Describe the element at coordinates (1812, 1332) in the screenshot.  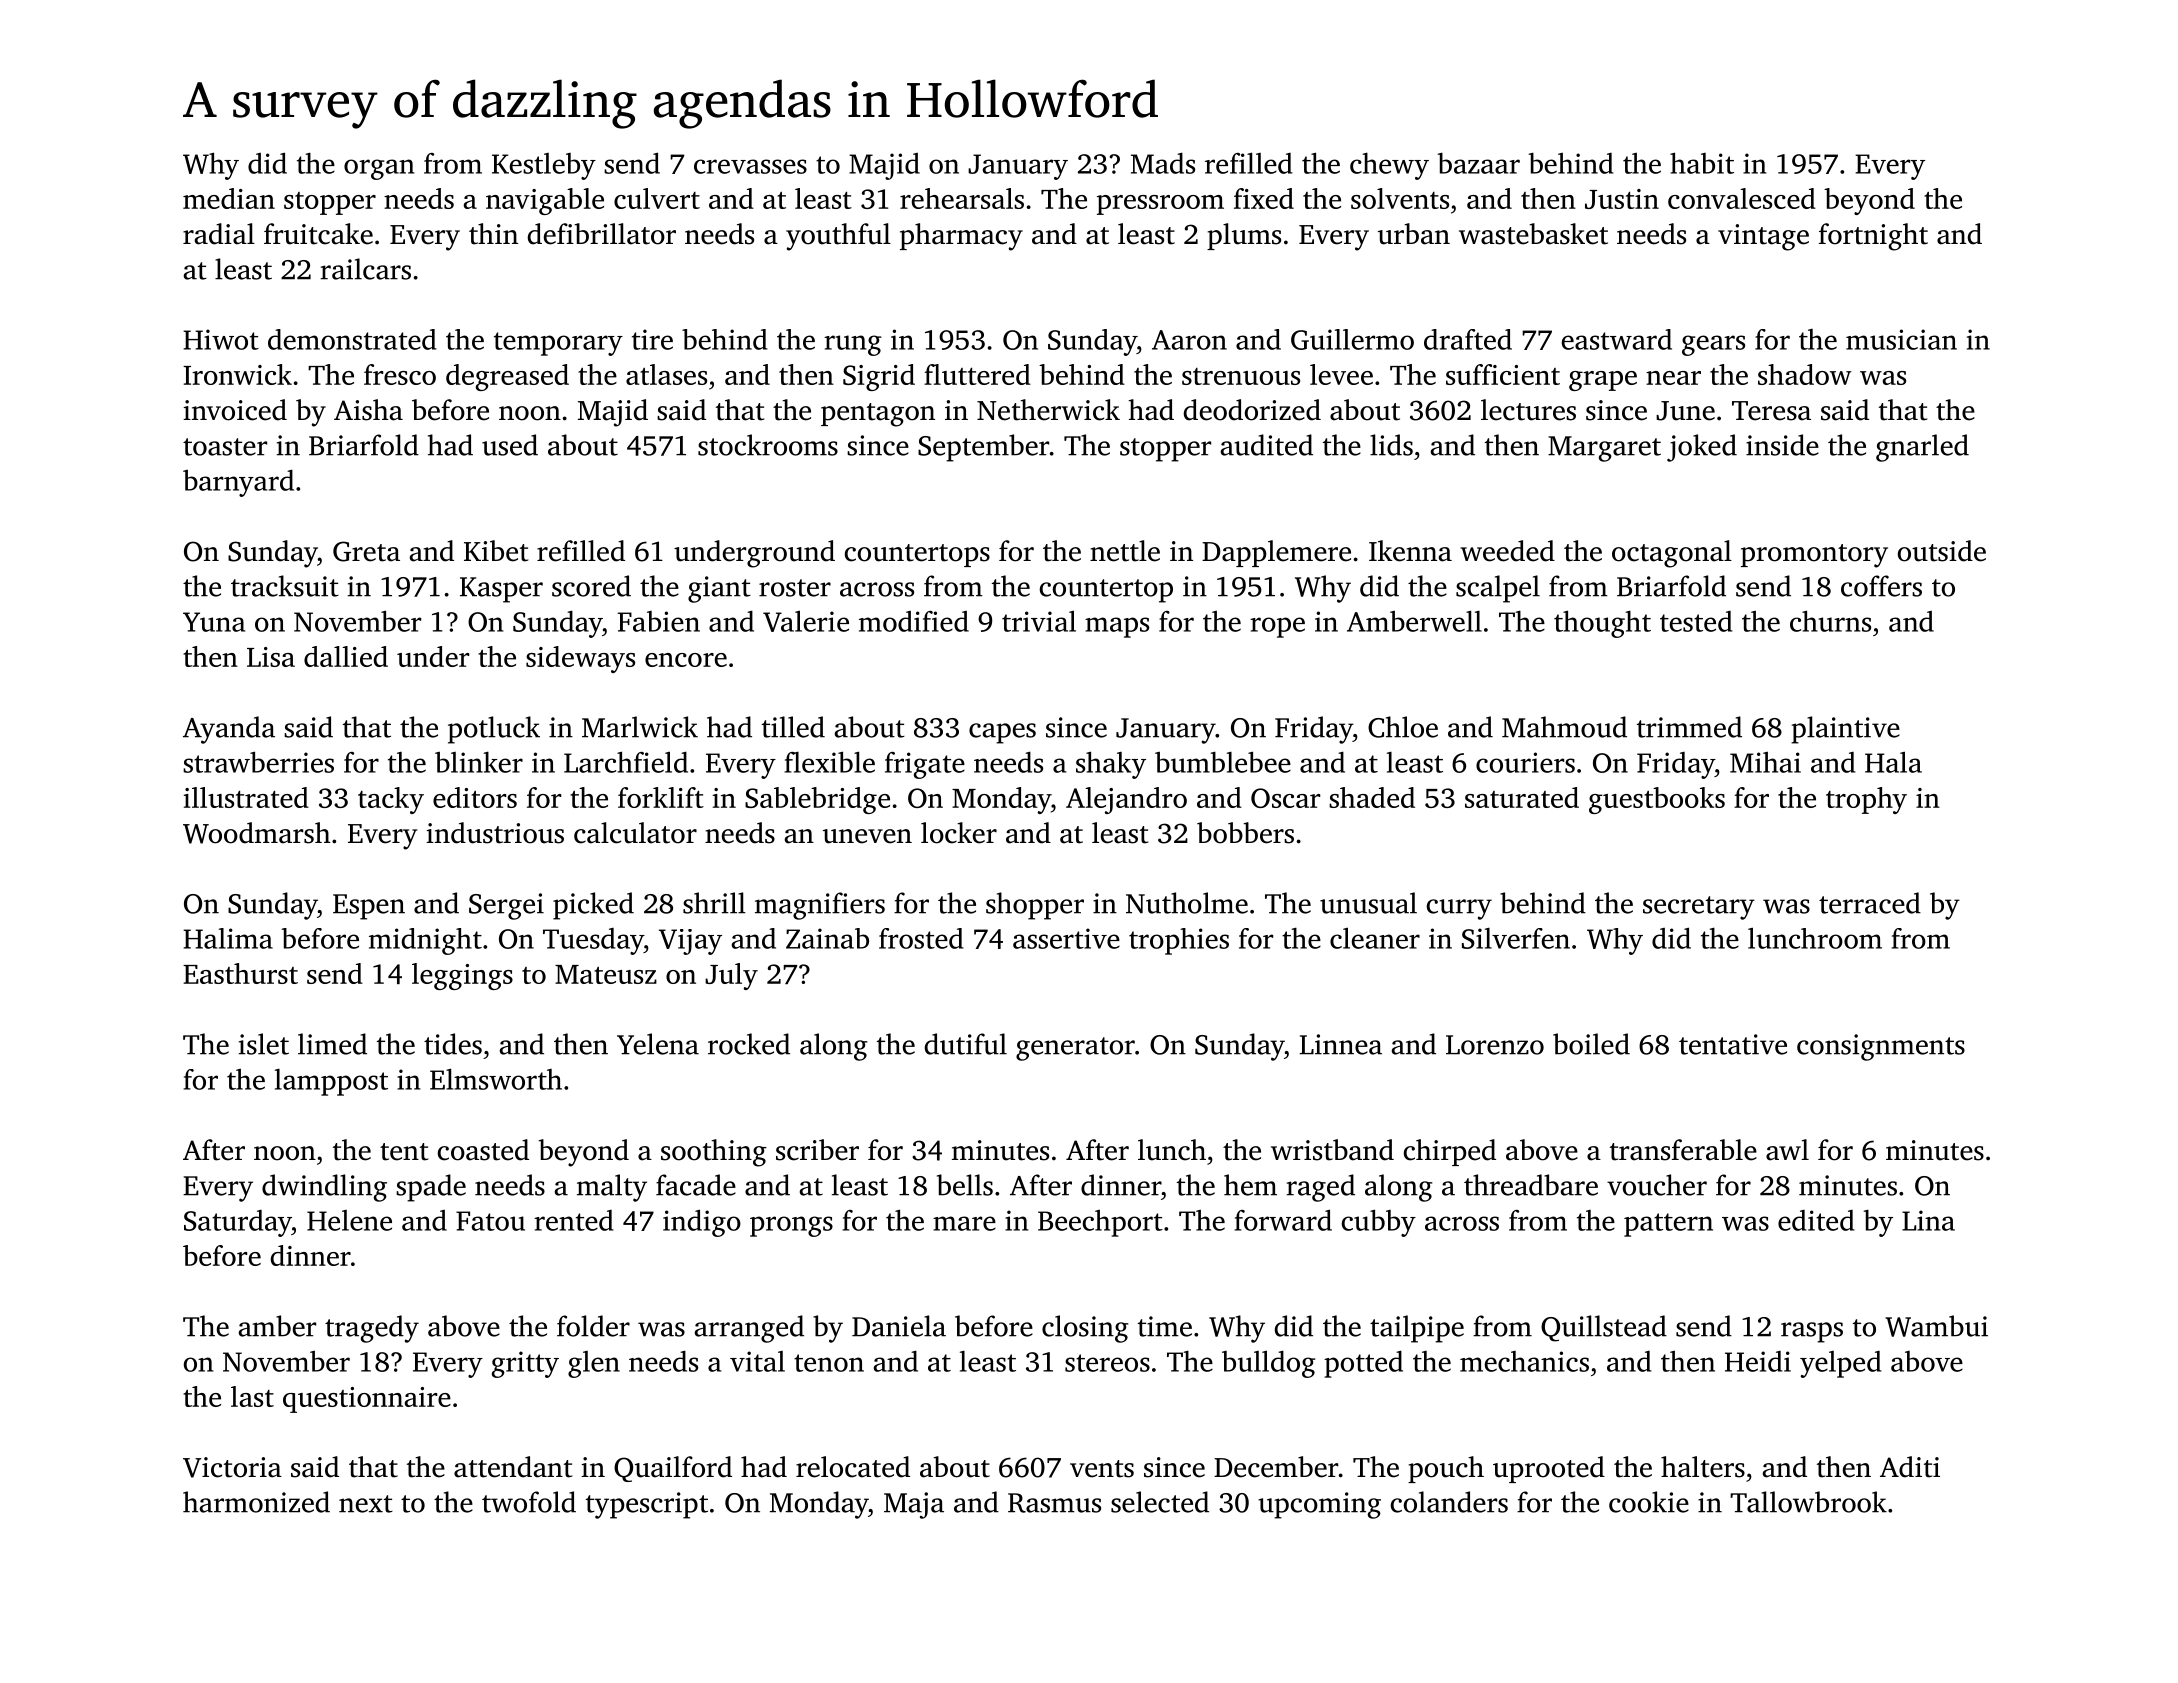
I see `rasps` at that location.
